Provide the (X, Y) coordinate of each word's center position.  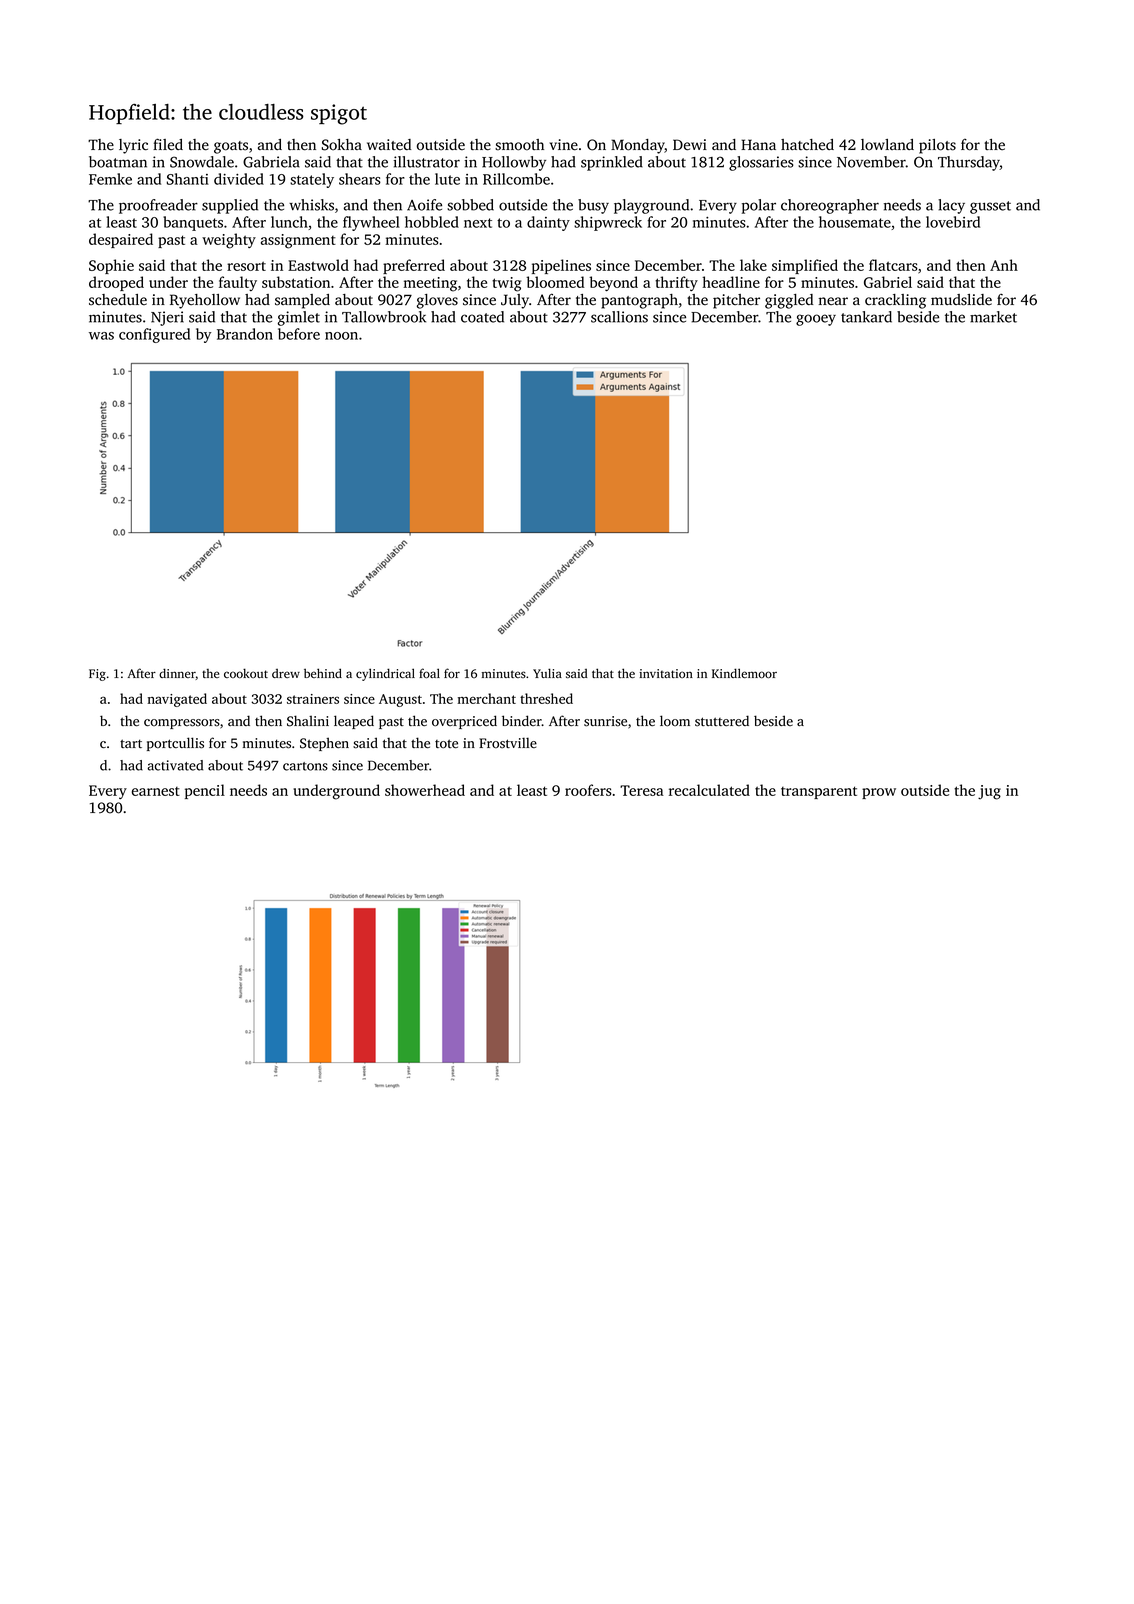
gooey (816, 320)
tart (131, 743)
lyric (133, 146)
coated (482, 317)
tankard (866, 317)
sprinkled (612, 163)
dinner (177, 674)
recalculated (709, 790)
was (101, 336)
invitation (666, 673)
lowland (887, 145)
